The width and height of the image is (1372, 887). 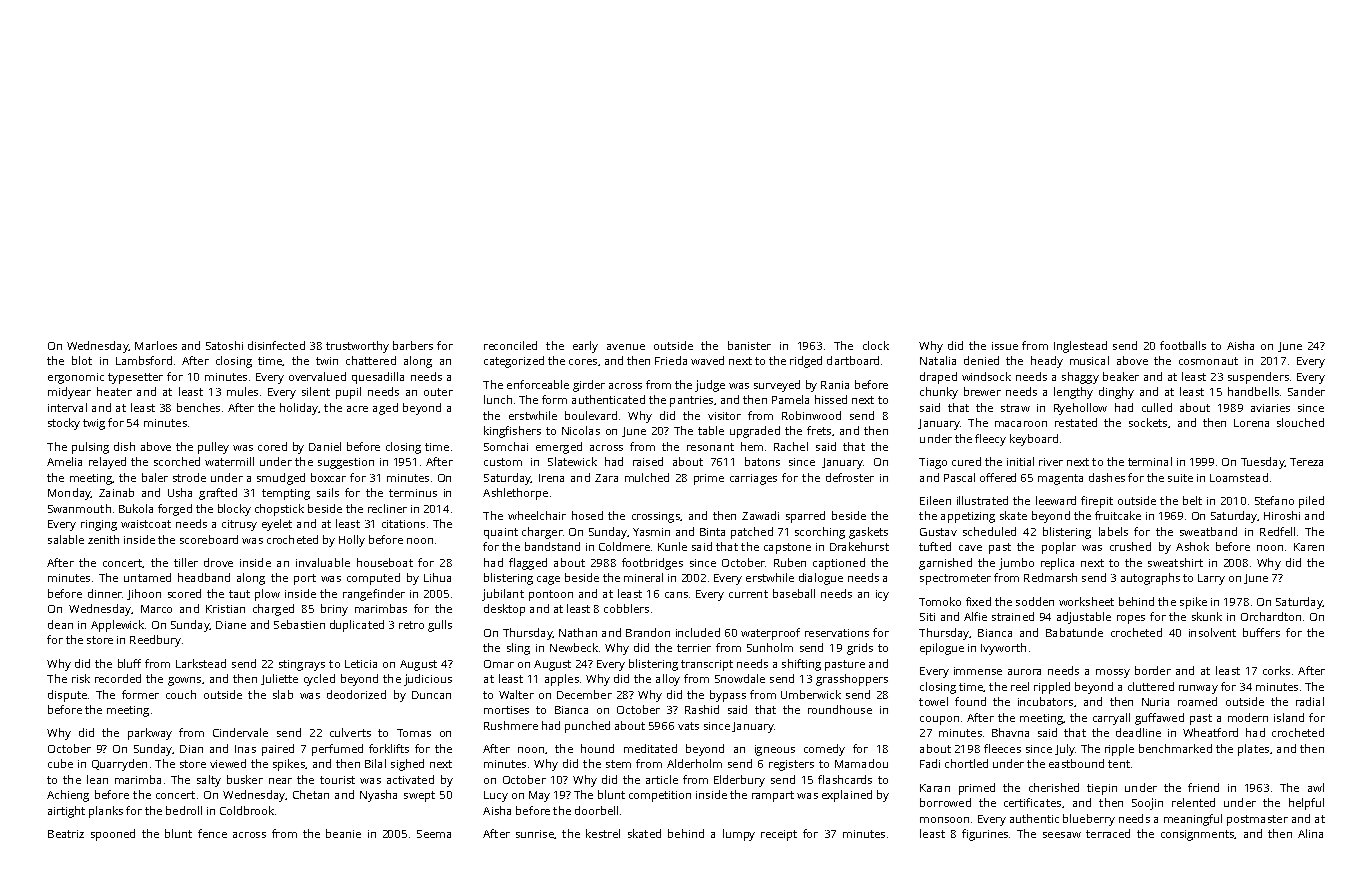 I want to click on fleecy, so click(x=990, y=440).
